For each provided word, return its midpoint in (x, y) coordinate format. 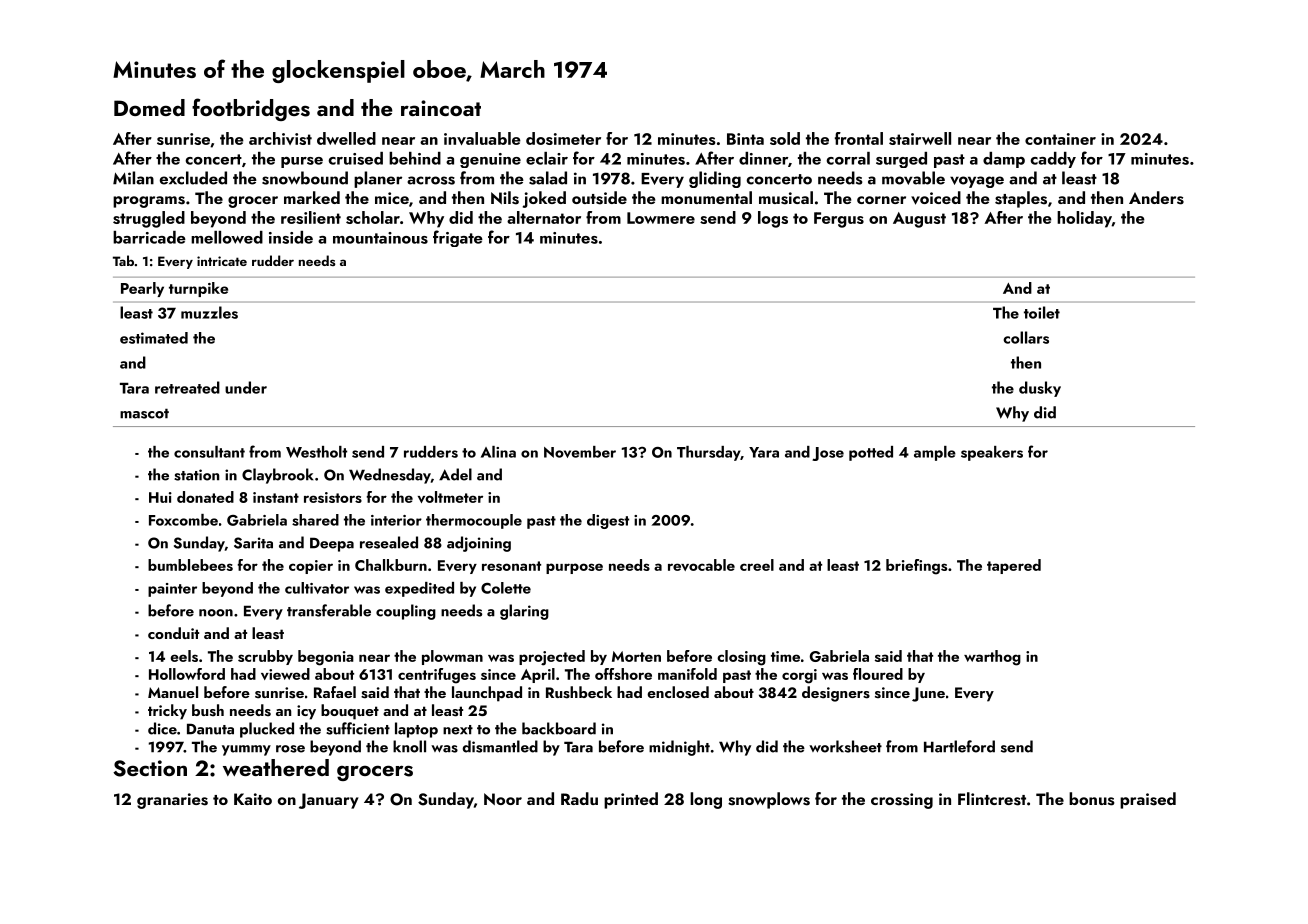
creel (757, 565)
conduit (173, 633)
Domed (149, 107)
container (1060, 139)
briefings (916, 567)
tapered (1014, 566)
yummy (246, 750)
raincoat (441, 108)
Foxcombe (183, 520)
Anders (1156, 198)
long (706, 800)
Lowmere (661, 218)
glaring (524, 612)
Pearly (142, 289)
